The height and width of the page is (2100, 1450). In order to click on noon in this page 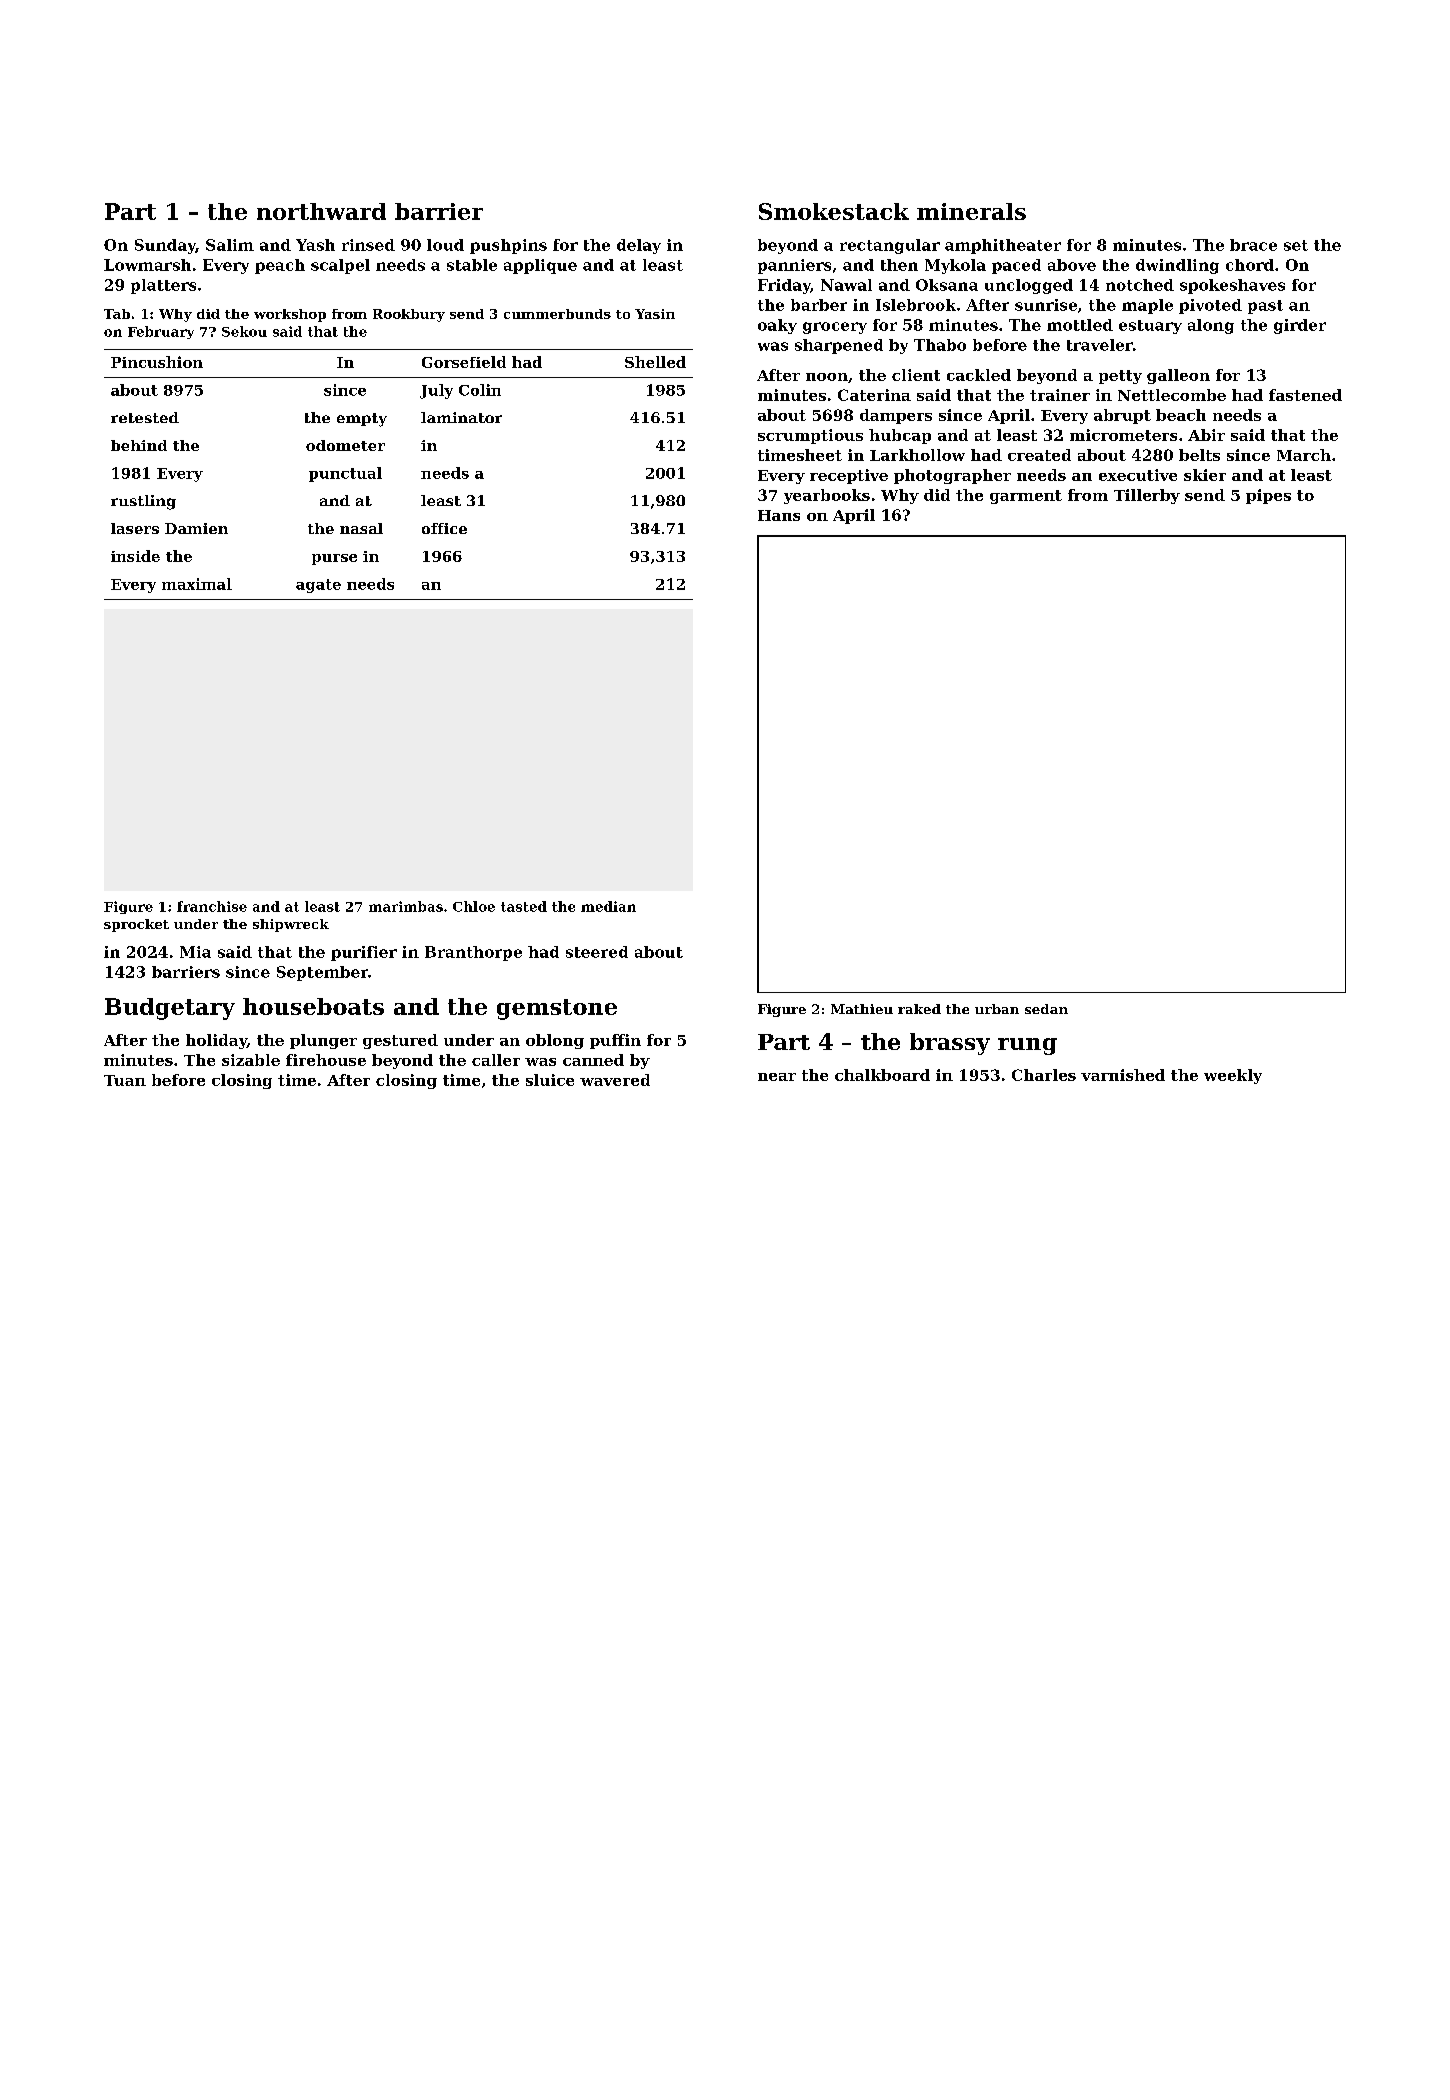, I will do `click(827, 377)`.
